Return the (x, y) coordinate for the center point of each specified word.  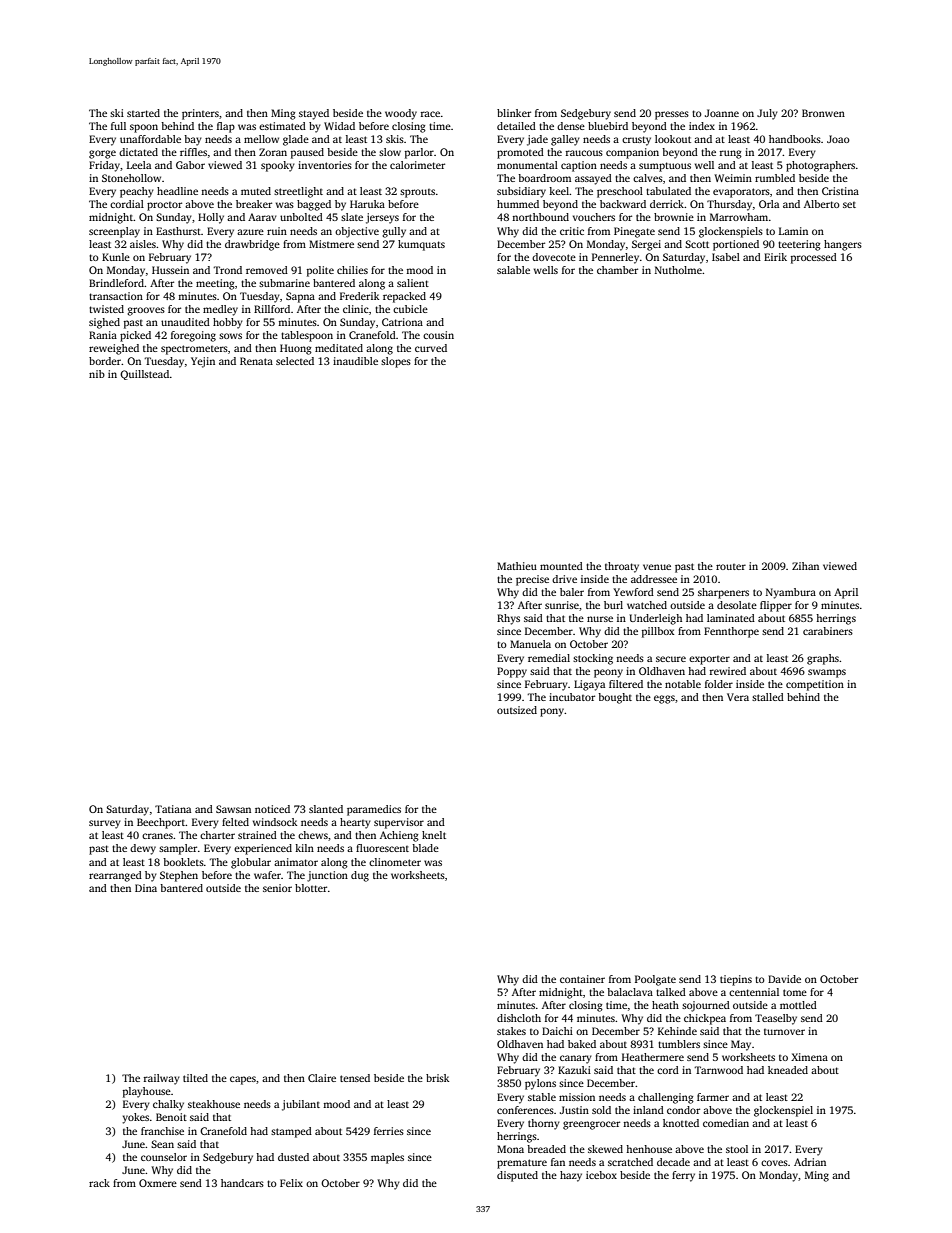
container (582, 979)
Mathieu (517, 566)
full (118, 126)
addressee (654, 579)
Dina (146, 888)
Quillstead (145, 375)
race (430, 114)
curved (431, 348)
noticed (272, 809)
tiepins (736, 980)
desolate (737, 605)
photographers (820, 166)
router (731, 567)
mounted (561, 566)
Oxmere (158, 1183)
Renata (256, 361)
